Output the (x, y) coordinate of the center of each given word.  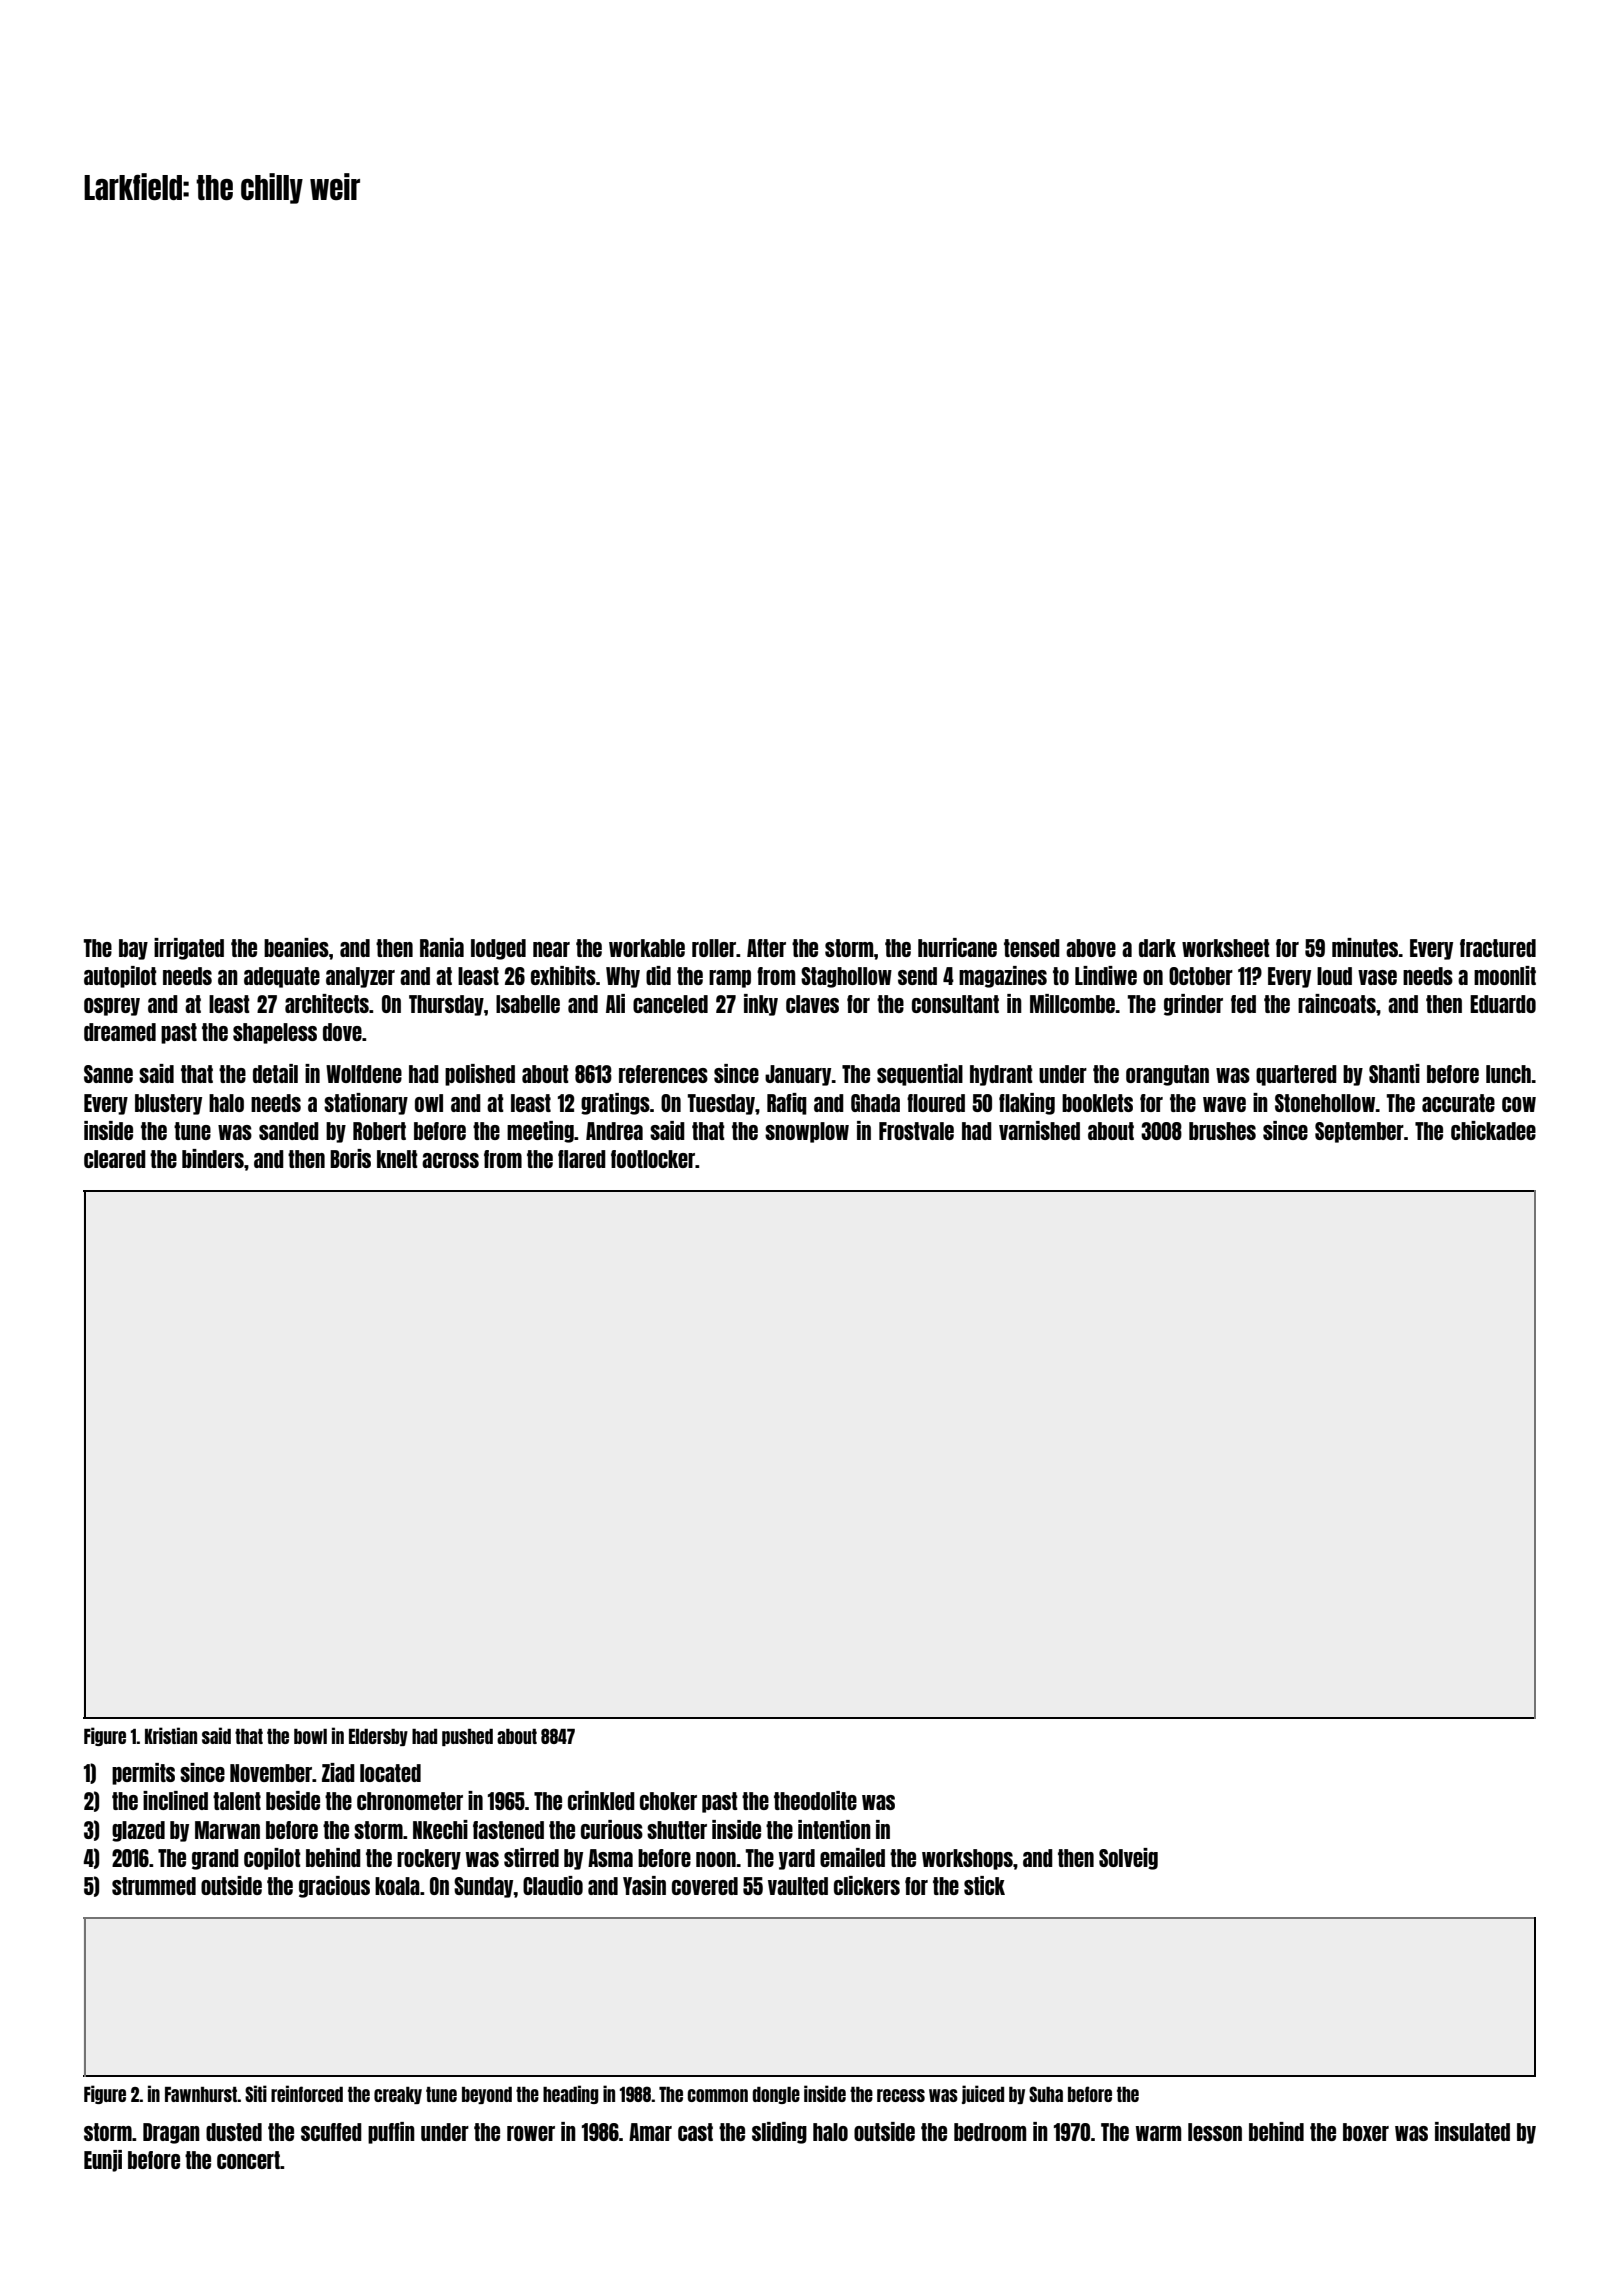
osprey (112, 1007)
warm (1158, 2133)
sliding (779, 2133)
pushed (467, 1737)
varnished (1039, 1130)
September (1359, 1132)
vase (1377, 977)
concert (248, 2160)
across (450, 1160)
